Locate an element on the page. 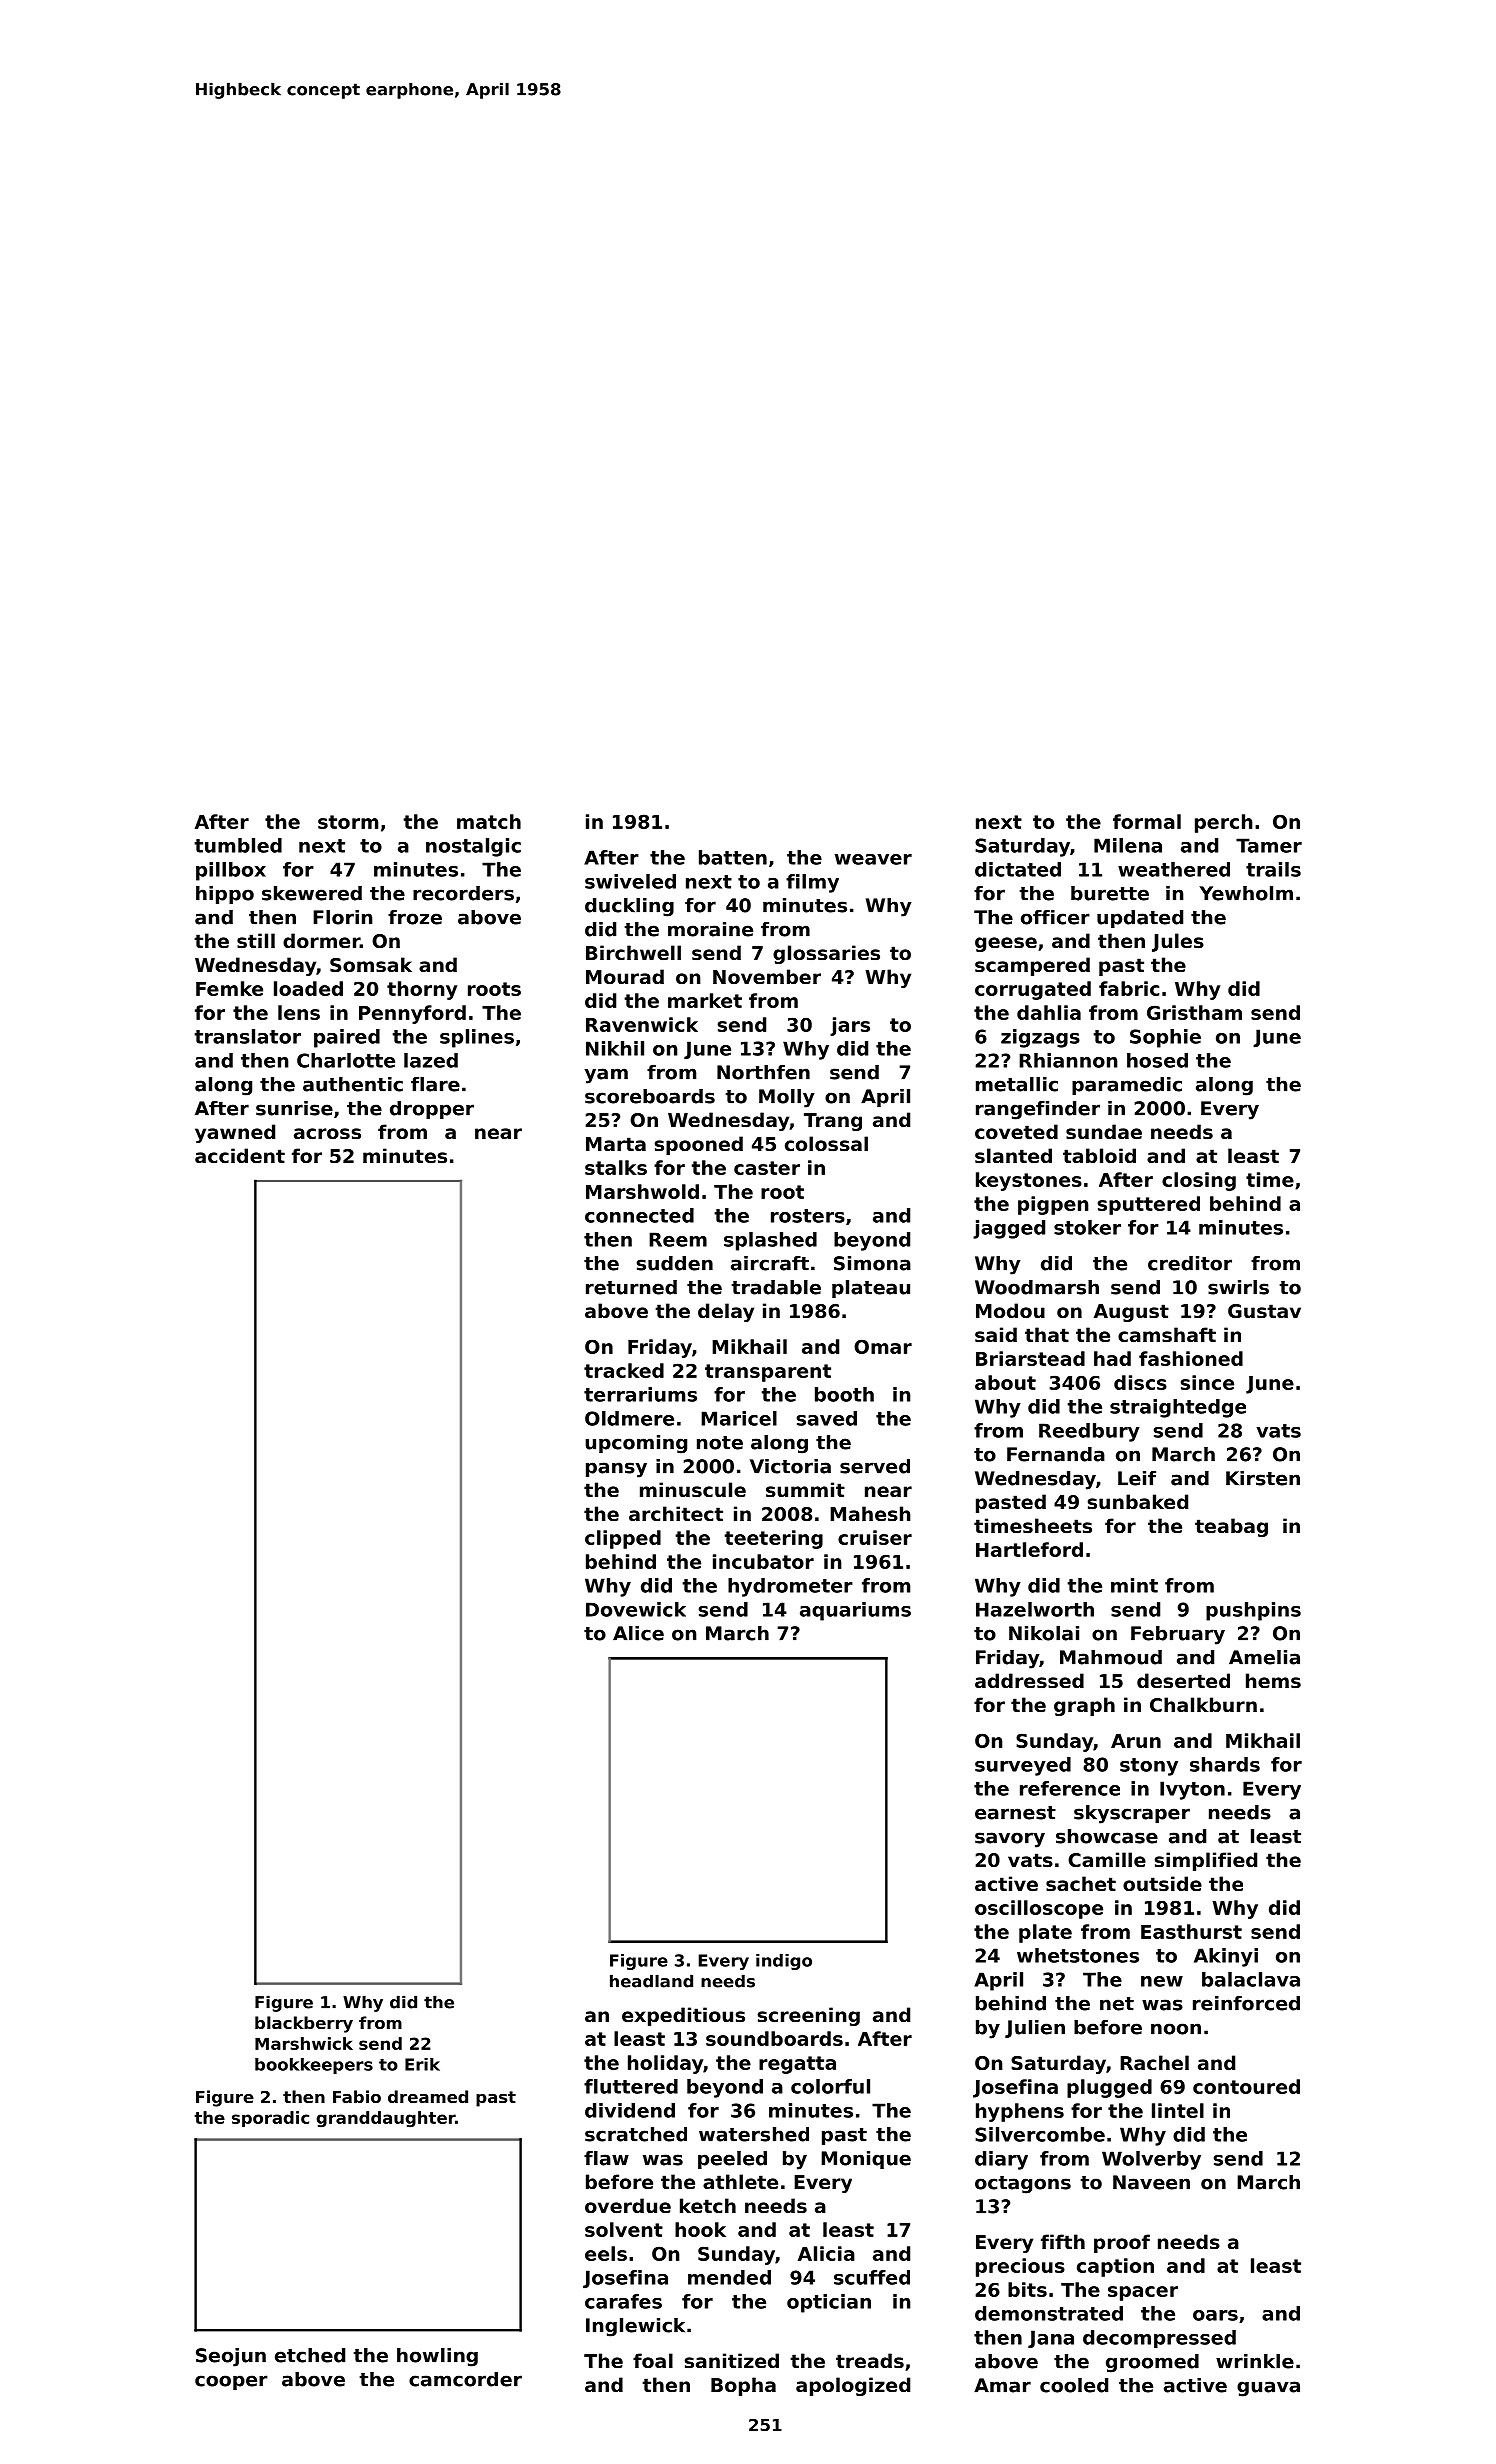  Alice is located at coordinates (638, 1633).
